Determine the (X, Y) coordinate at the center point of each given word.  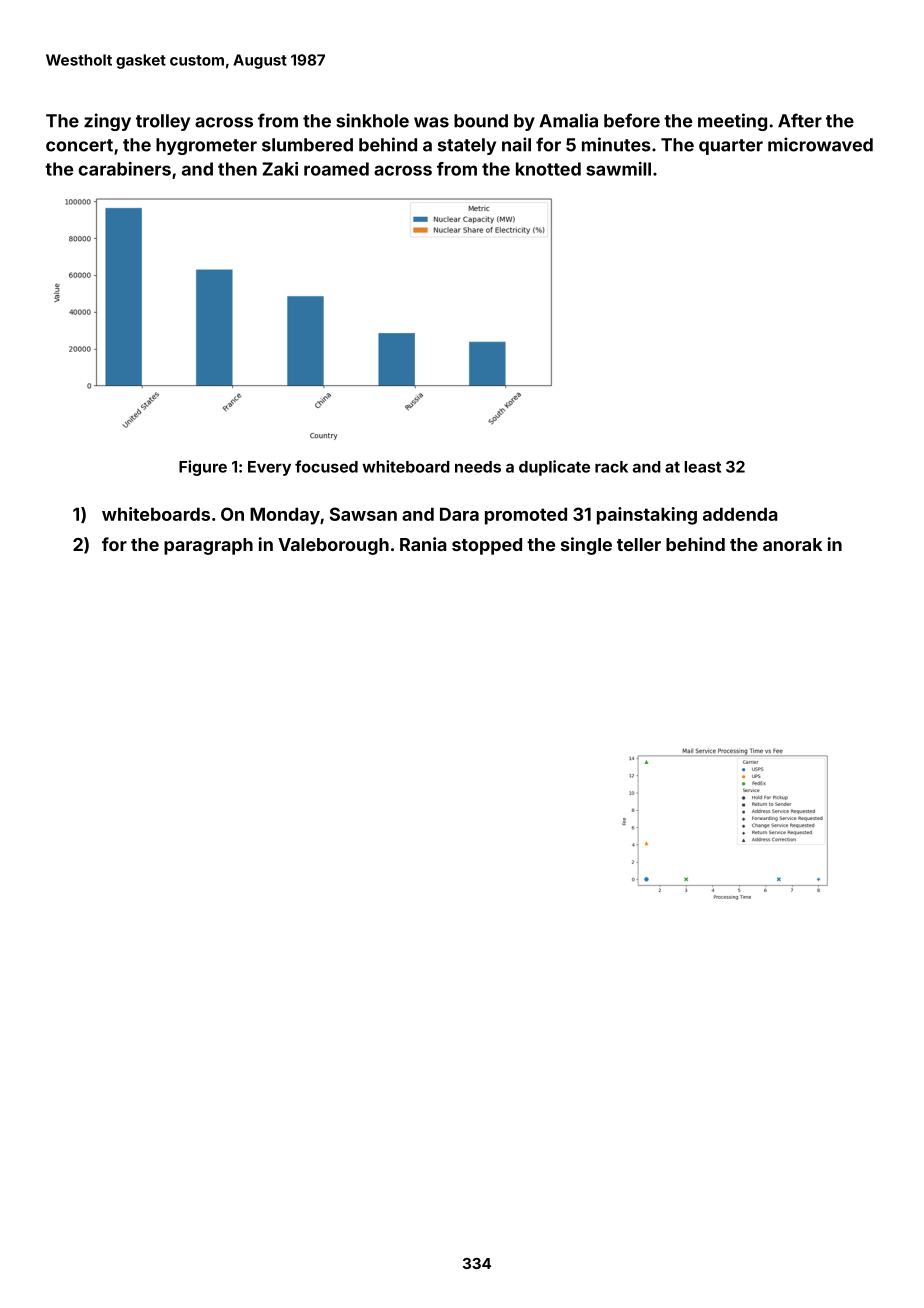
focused (326, 466)
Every (269, 468)
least (702, 467)
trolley (163, 122)
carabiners (124, 169)
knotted (548, 169)
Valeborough (333, 546)
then (237, 169)
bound (481, 121)
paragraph (208, 546)
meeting (732, 122)
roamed (336, 169)
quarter (731, 147)
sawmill (618, 169)
